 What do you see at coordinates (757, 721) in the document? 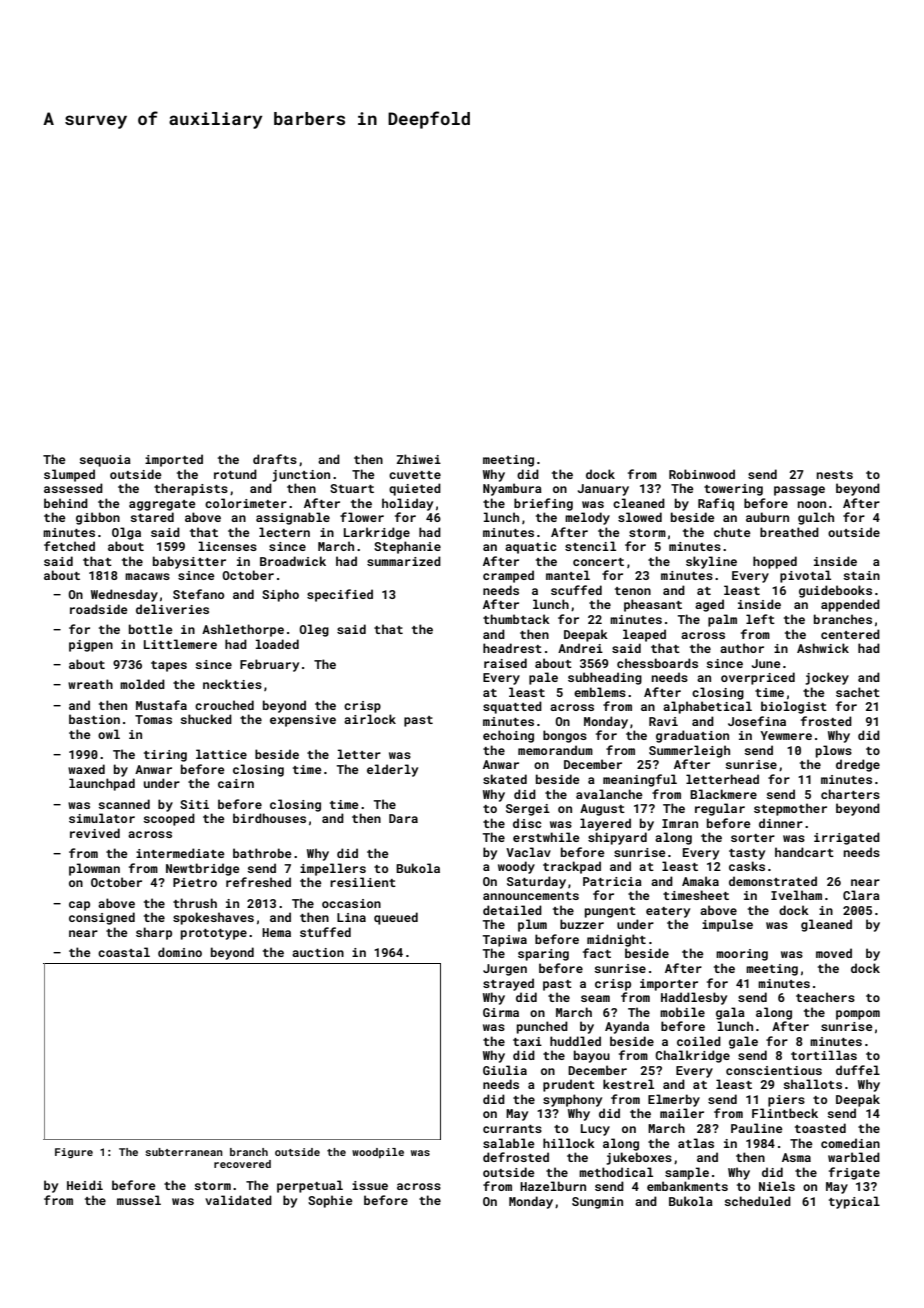
I see `Josefina` at bounding box center [757, 721].
